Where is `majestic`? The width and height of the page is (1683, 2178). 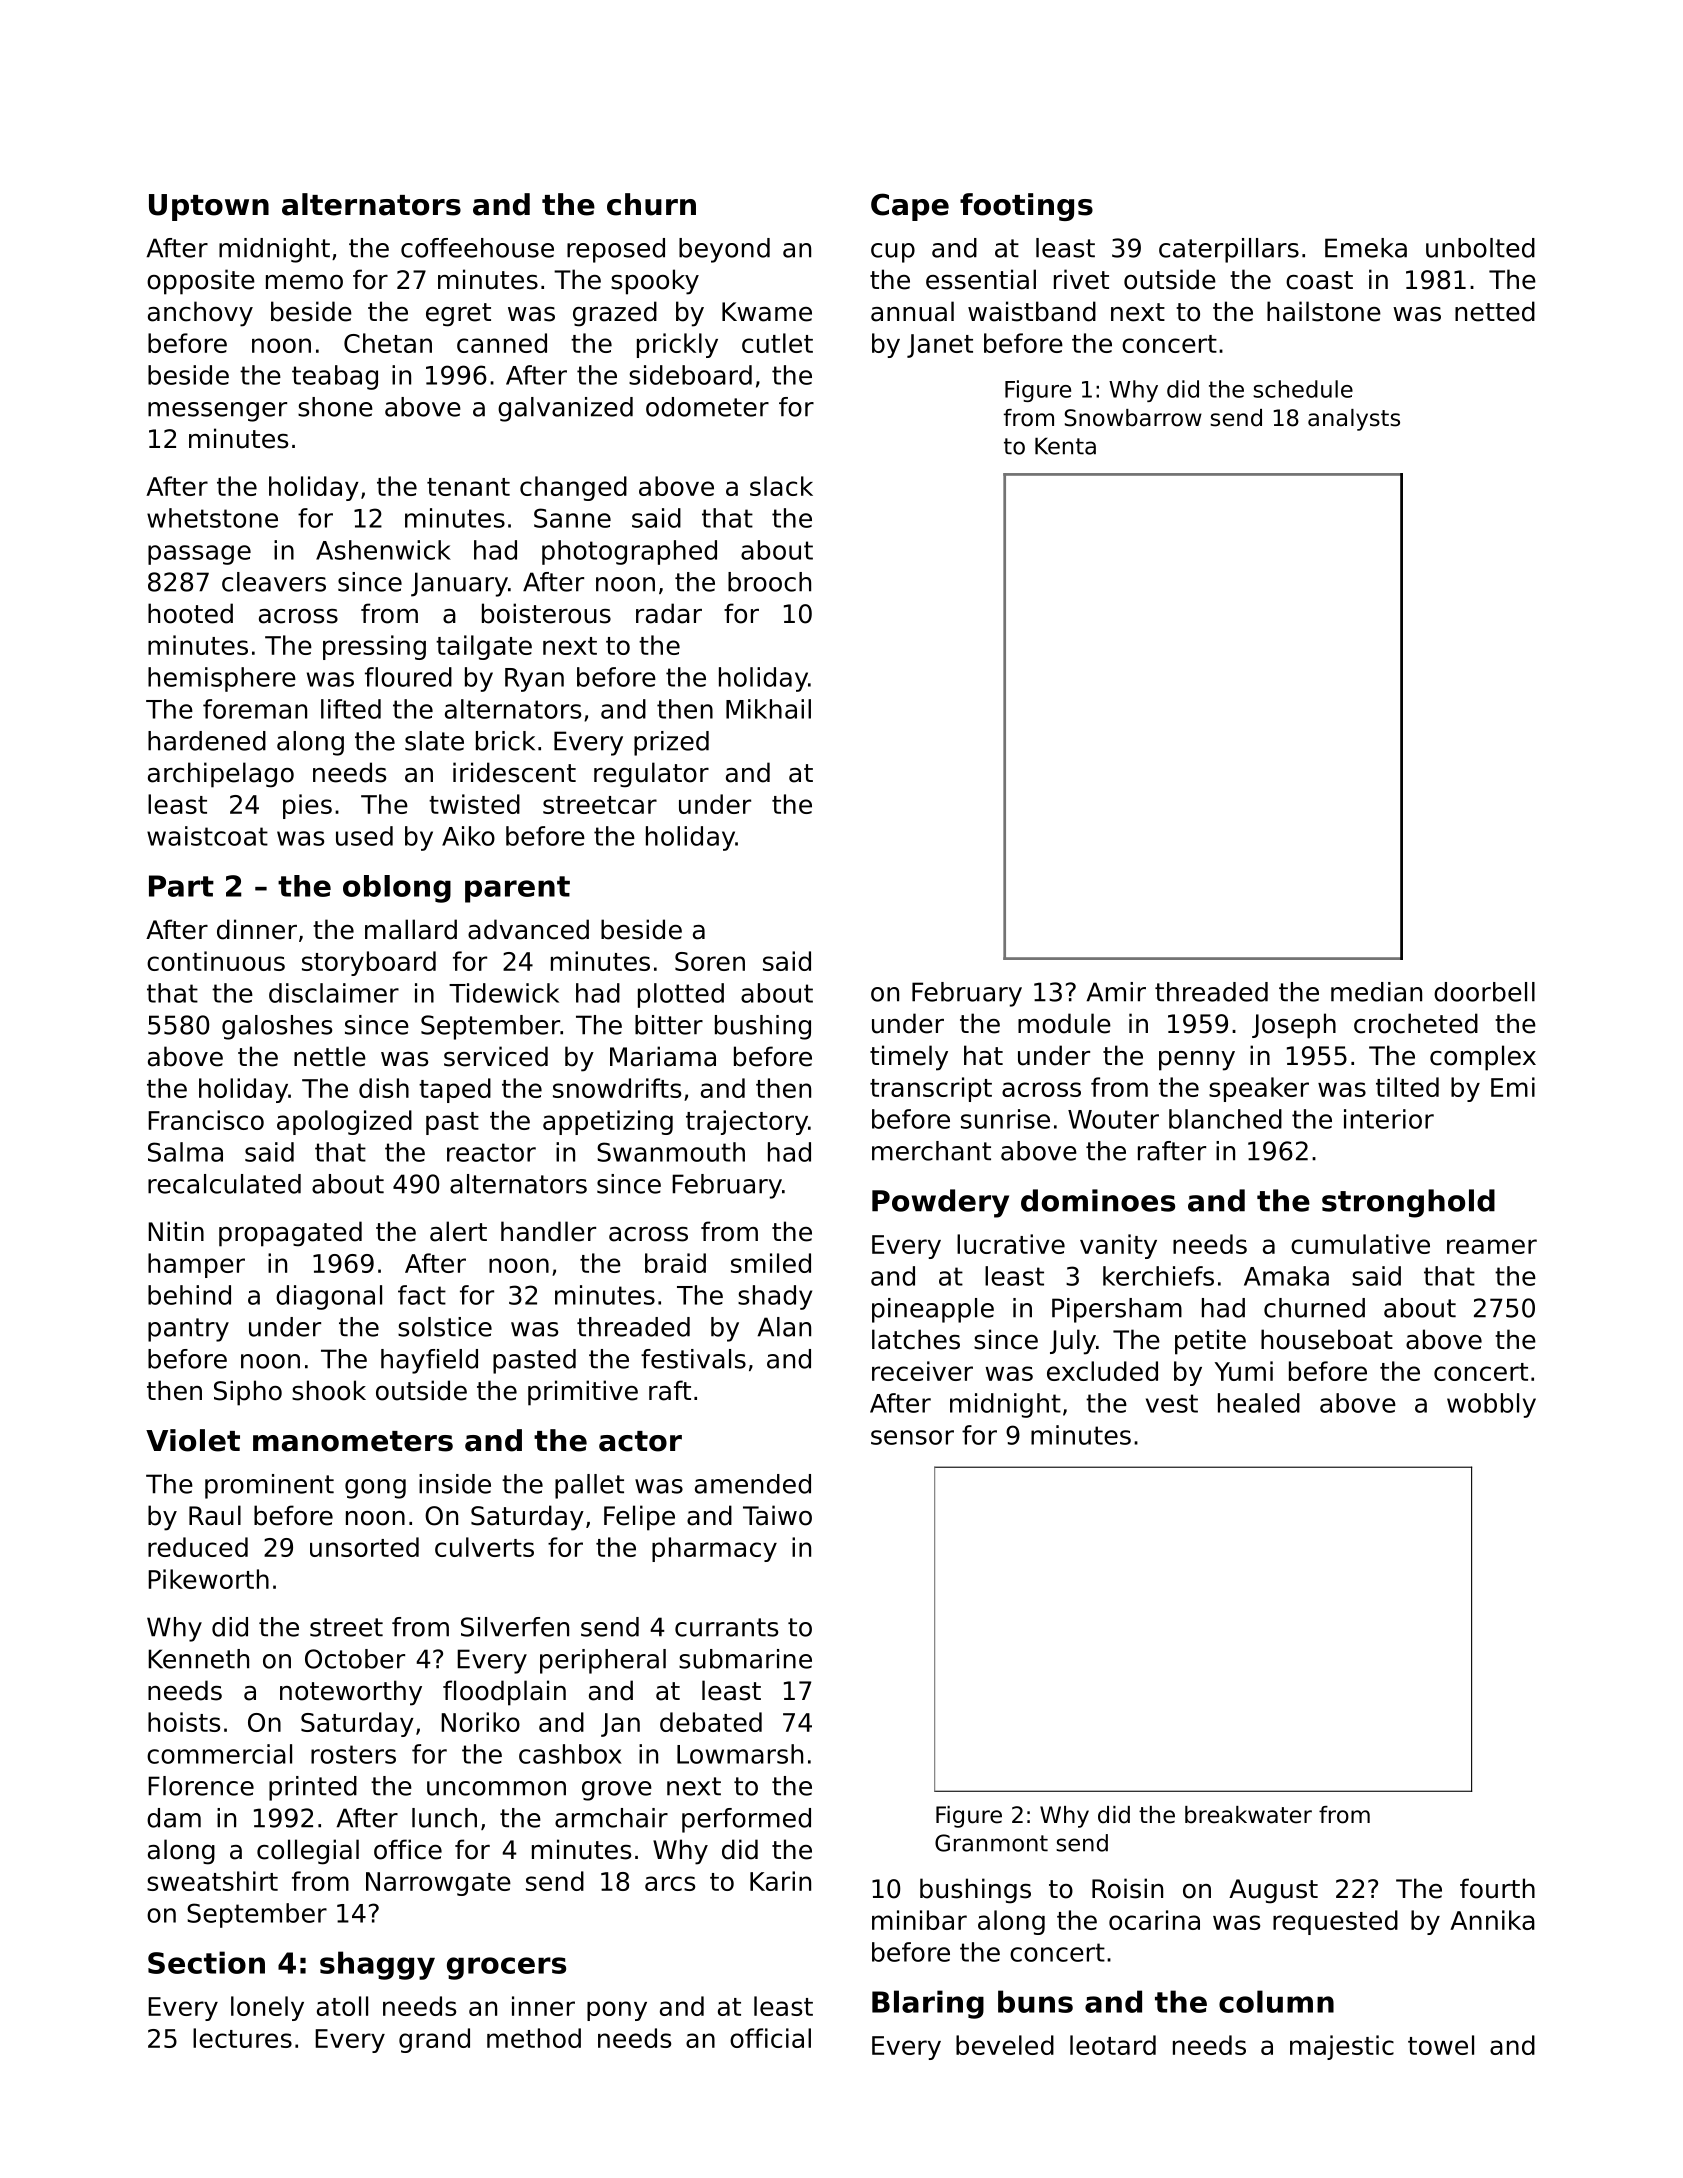 majestic is located at coordinates (1342, 2047).
